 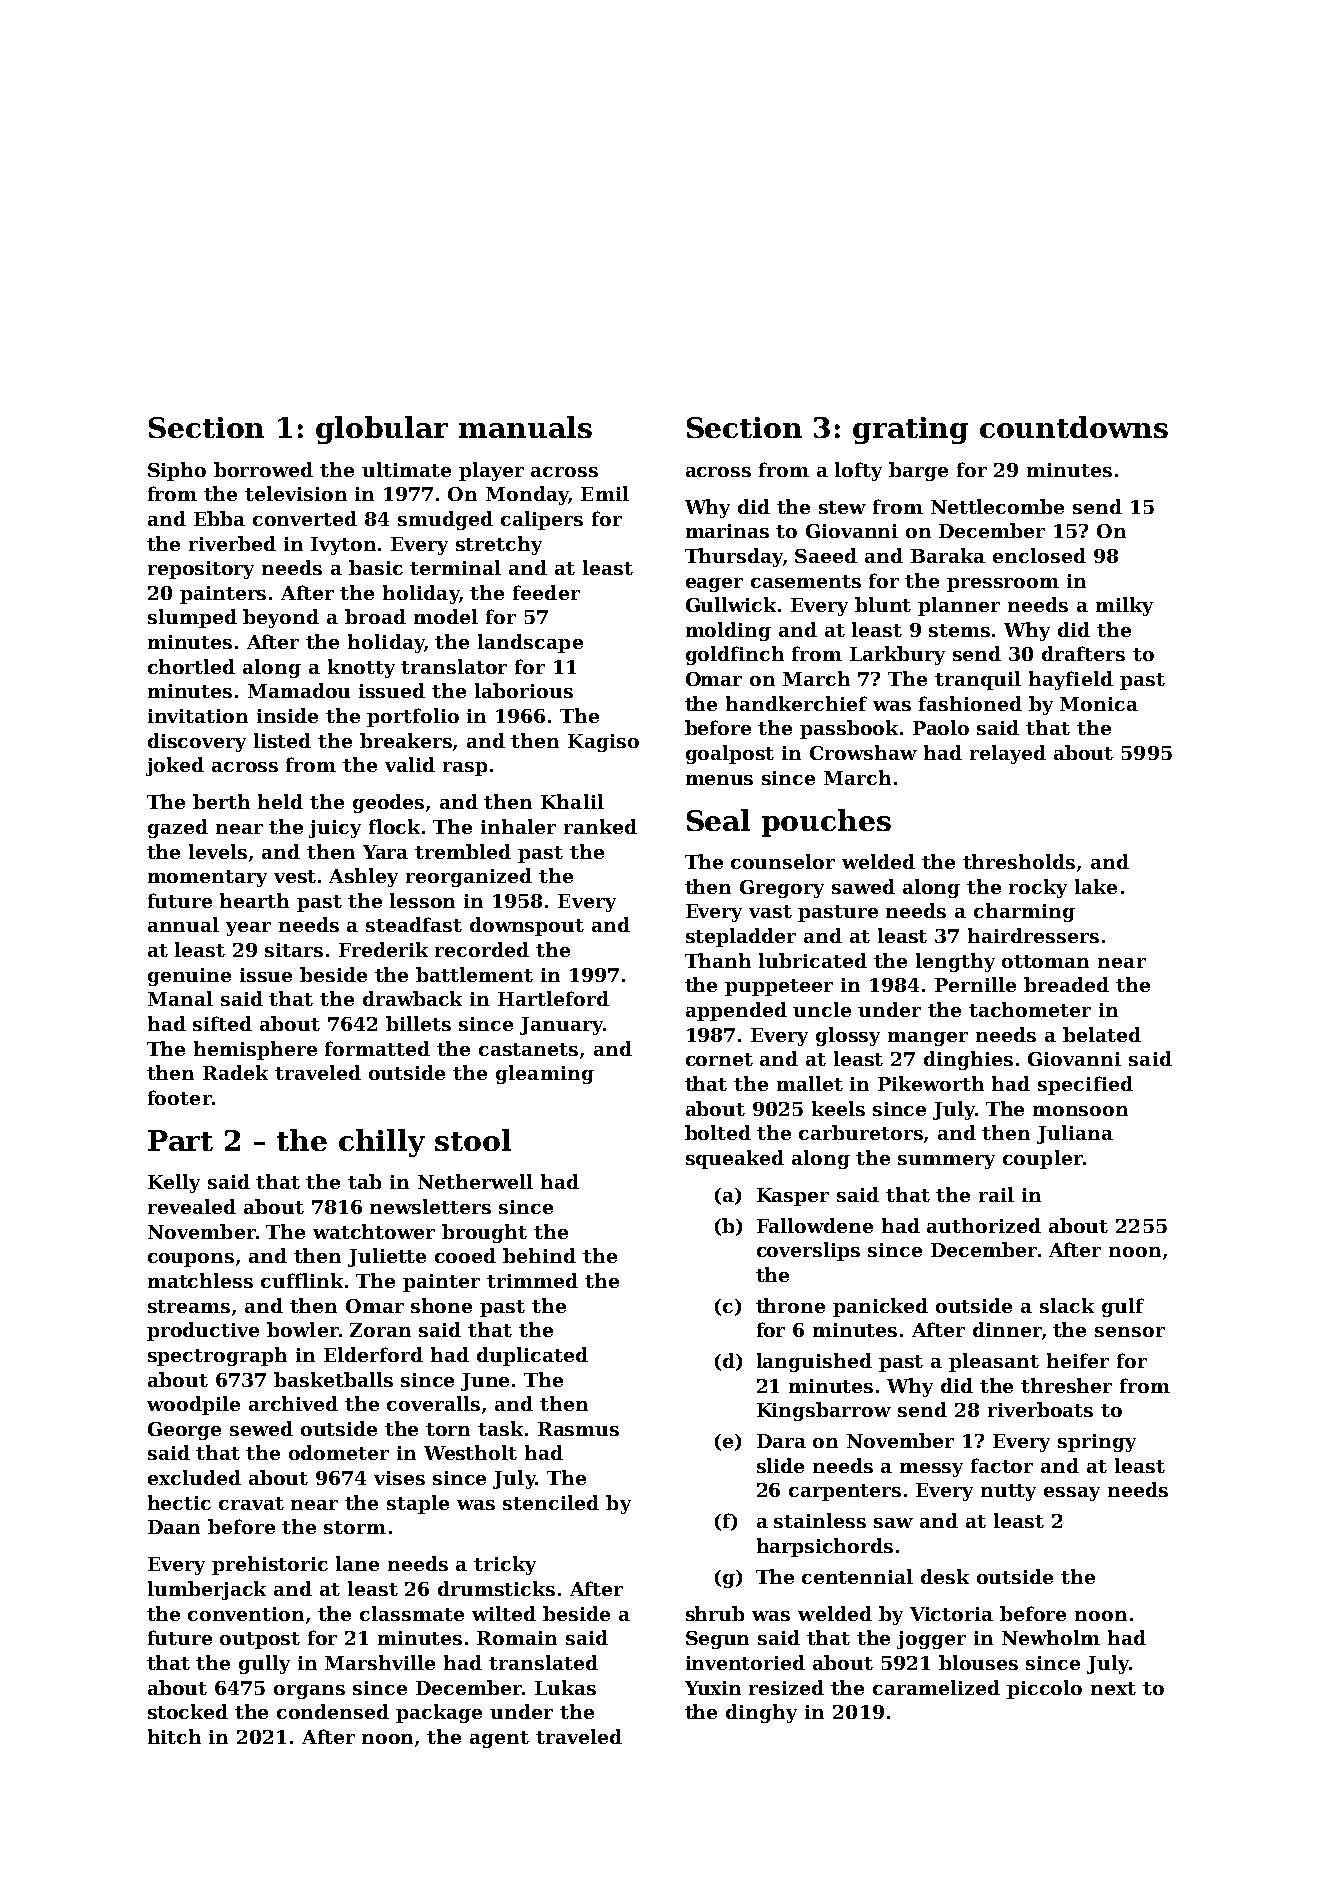 What do you see at coordinates (1002, 1465) in the screenshot?
I see `factor` at bounding box center [1002, 1465].
